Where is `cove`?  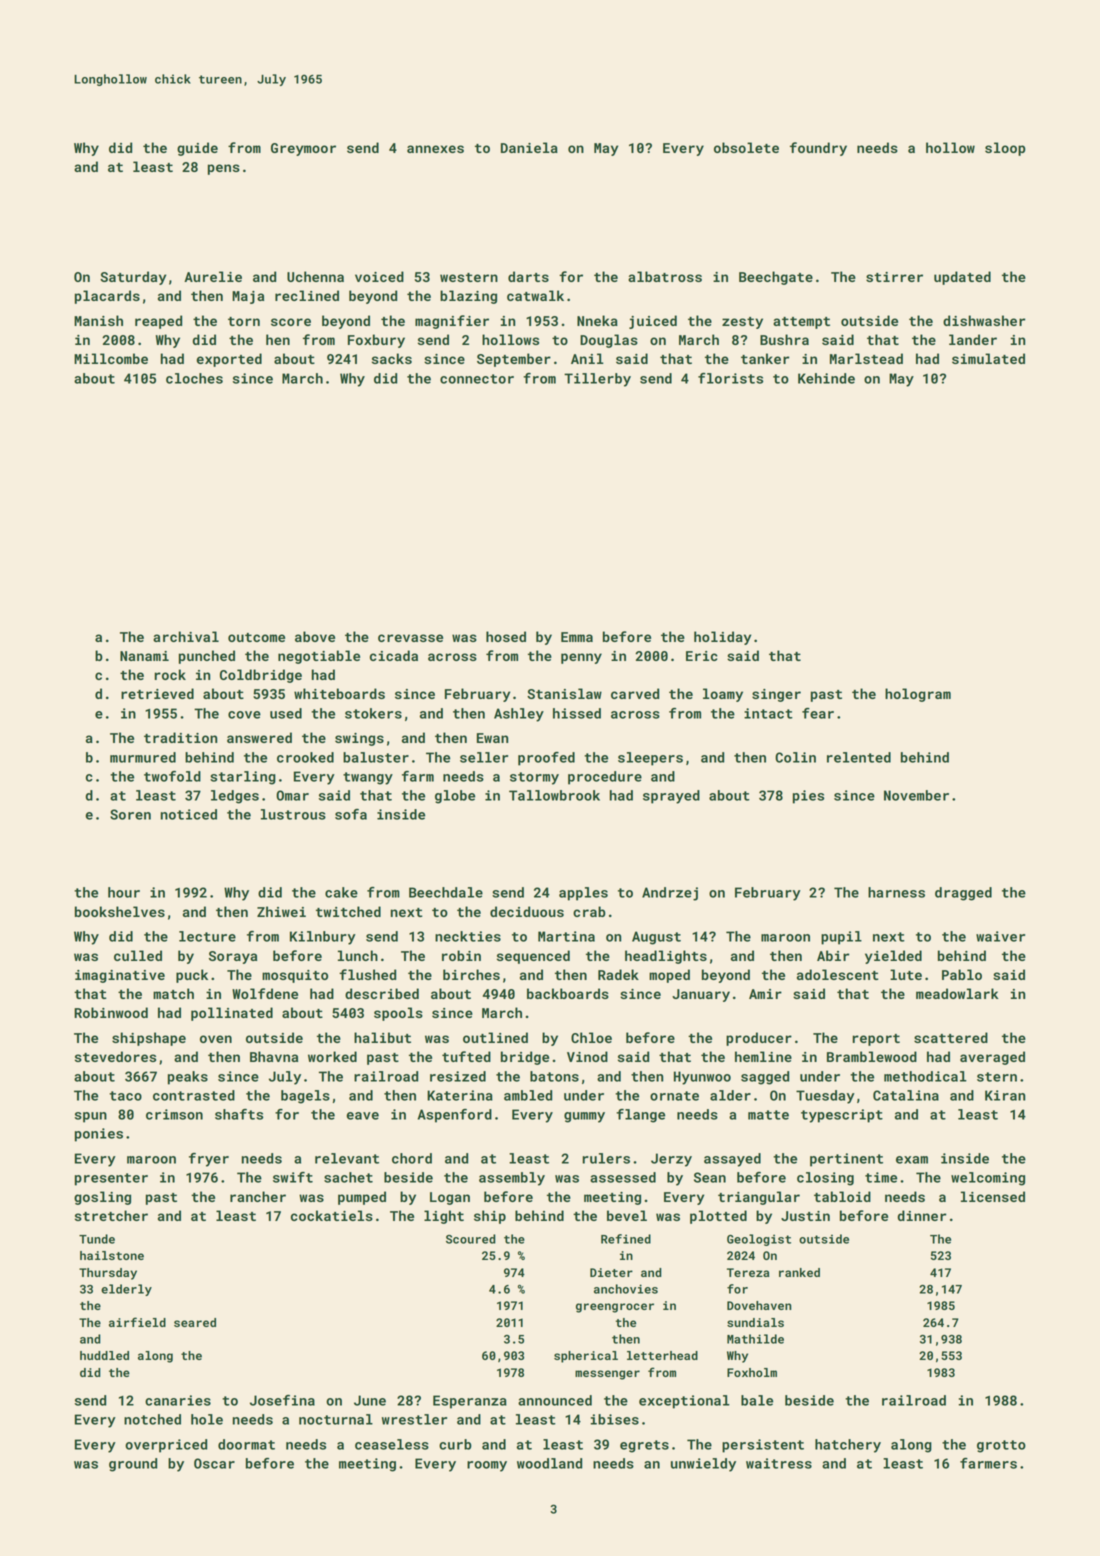
cove is located at coordinates (244, 715).
